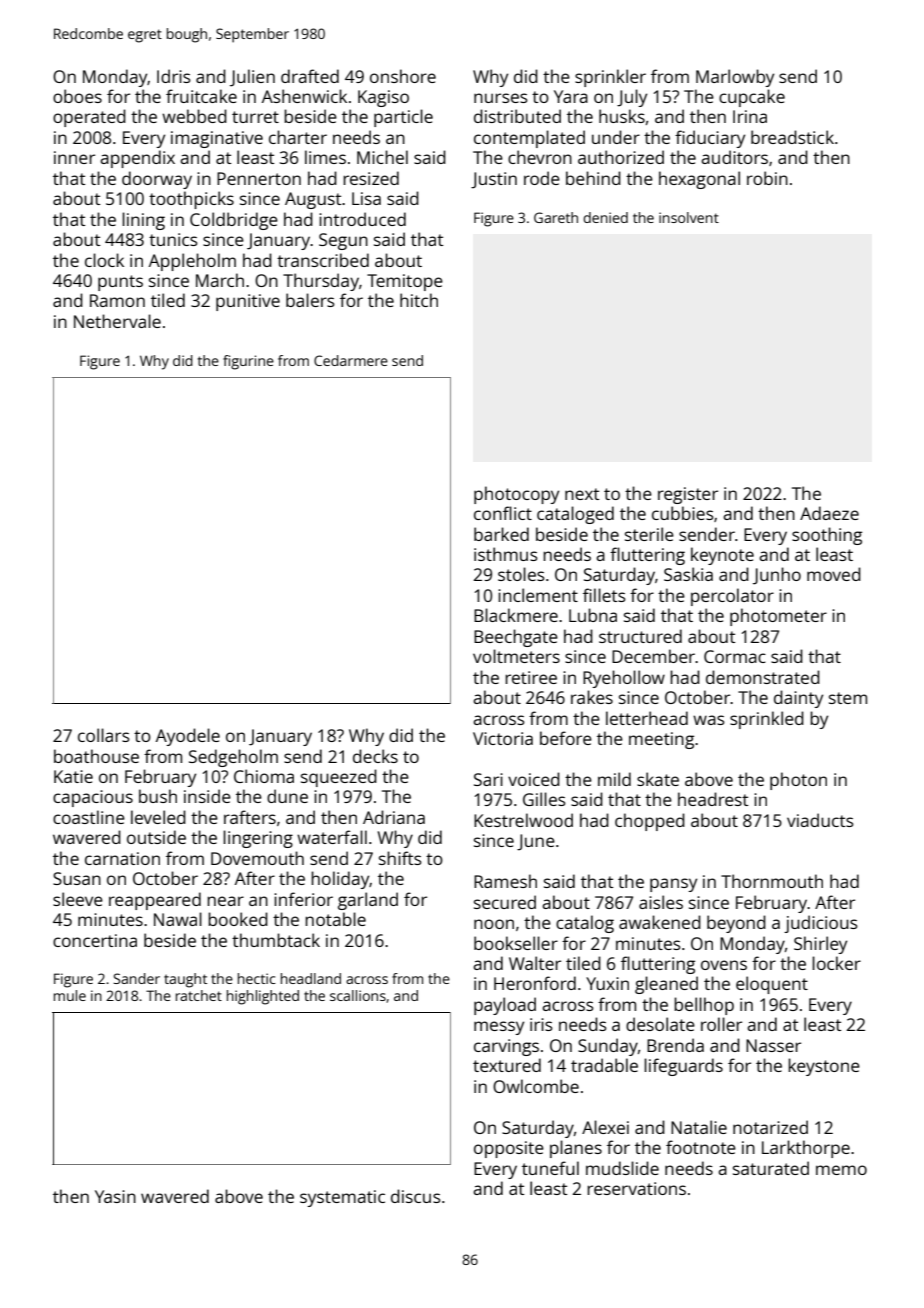 This page has width=924, height=1308. Describe the element at coordinates (248, 362) in the page. I see `figurine` at that location.
